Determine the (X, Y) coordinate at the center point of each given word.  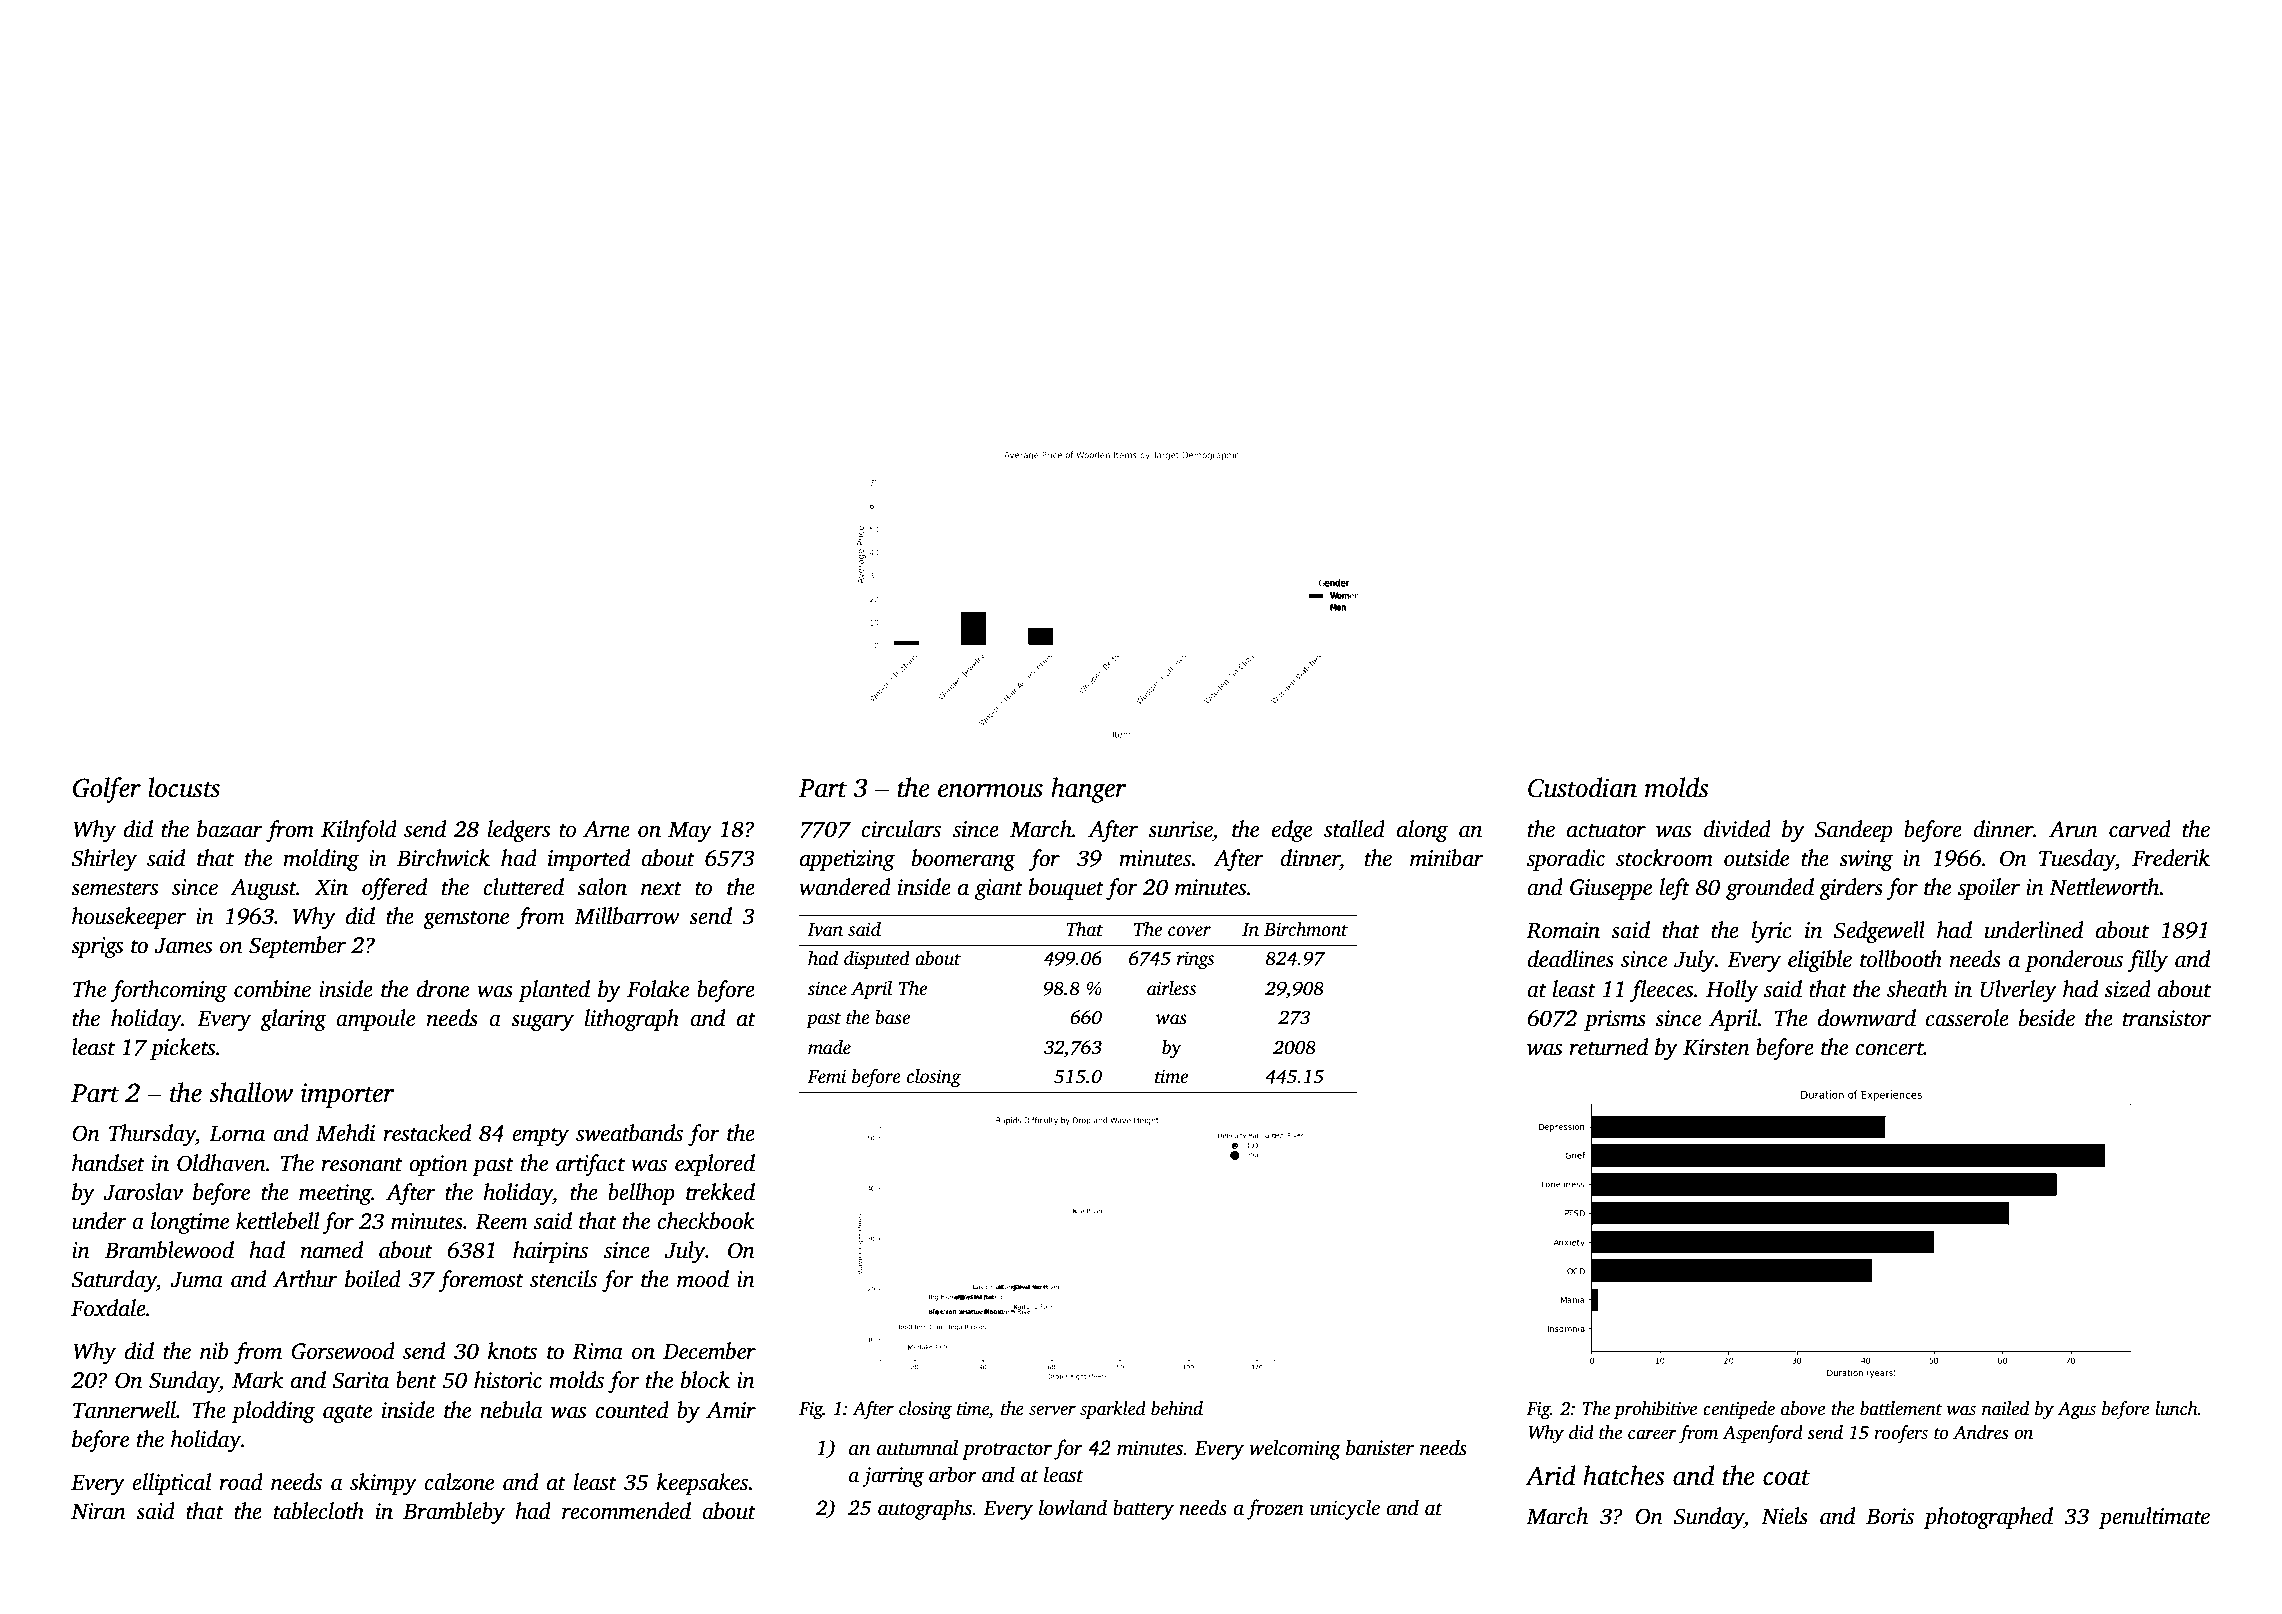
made (829, 1047)
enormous (990, 791)
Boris (1890, 1516)
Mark (257, 1380)
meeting (335, 1194)
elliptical (171, 1484)
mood (703, 1279)
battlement (1901, 1408)
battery (1143, 1509)
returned (1609, 1047)
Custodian (1582, 787)
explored (715, 1165)
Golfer (107, 790)
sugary (542, 1022)
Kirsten (1716, 1047)
